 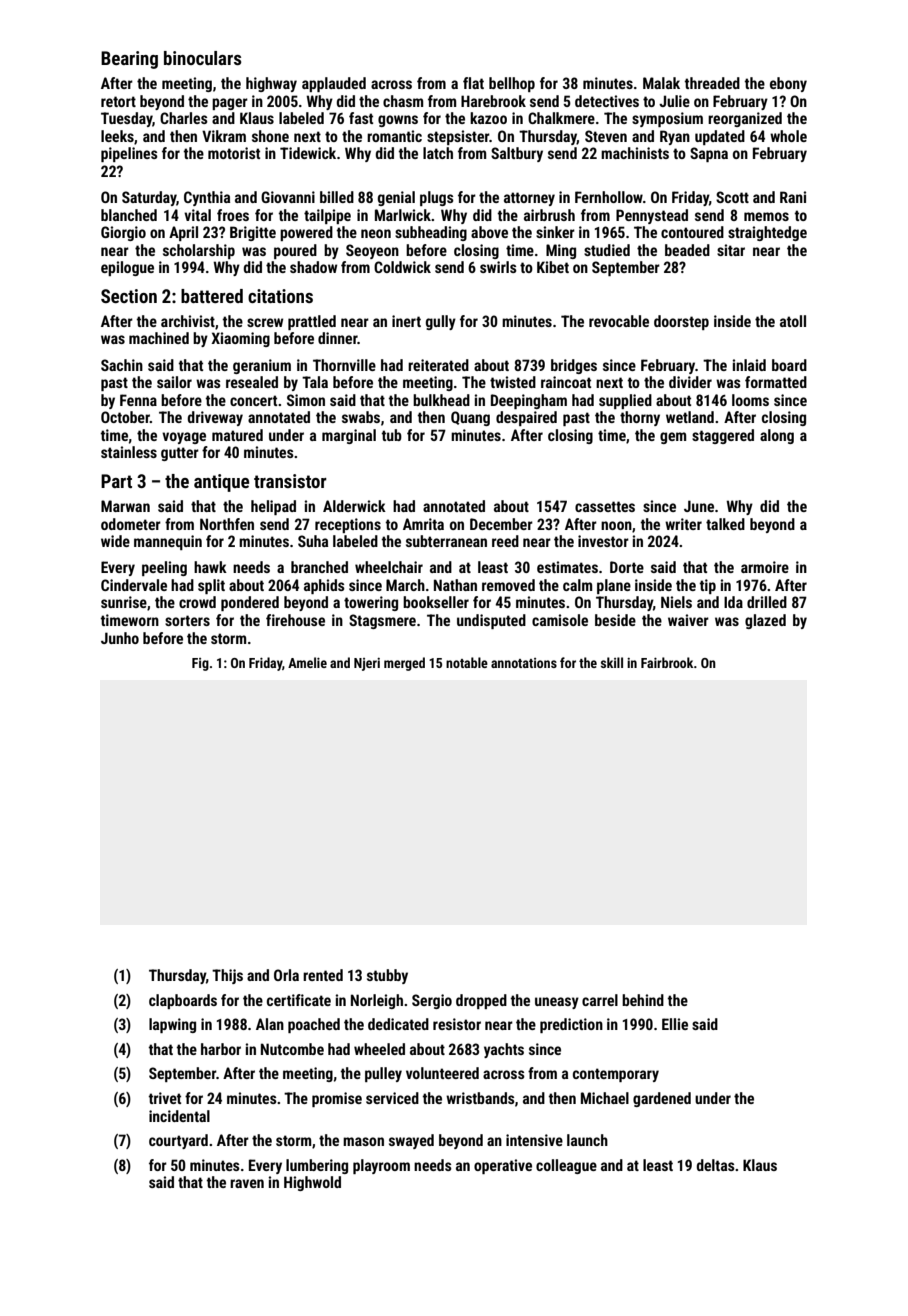 I want to click on archivist, so click(x=188, y=321).
